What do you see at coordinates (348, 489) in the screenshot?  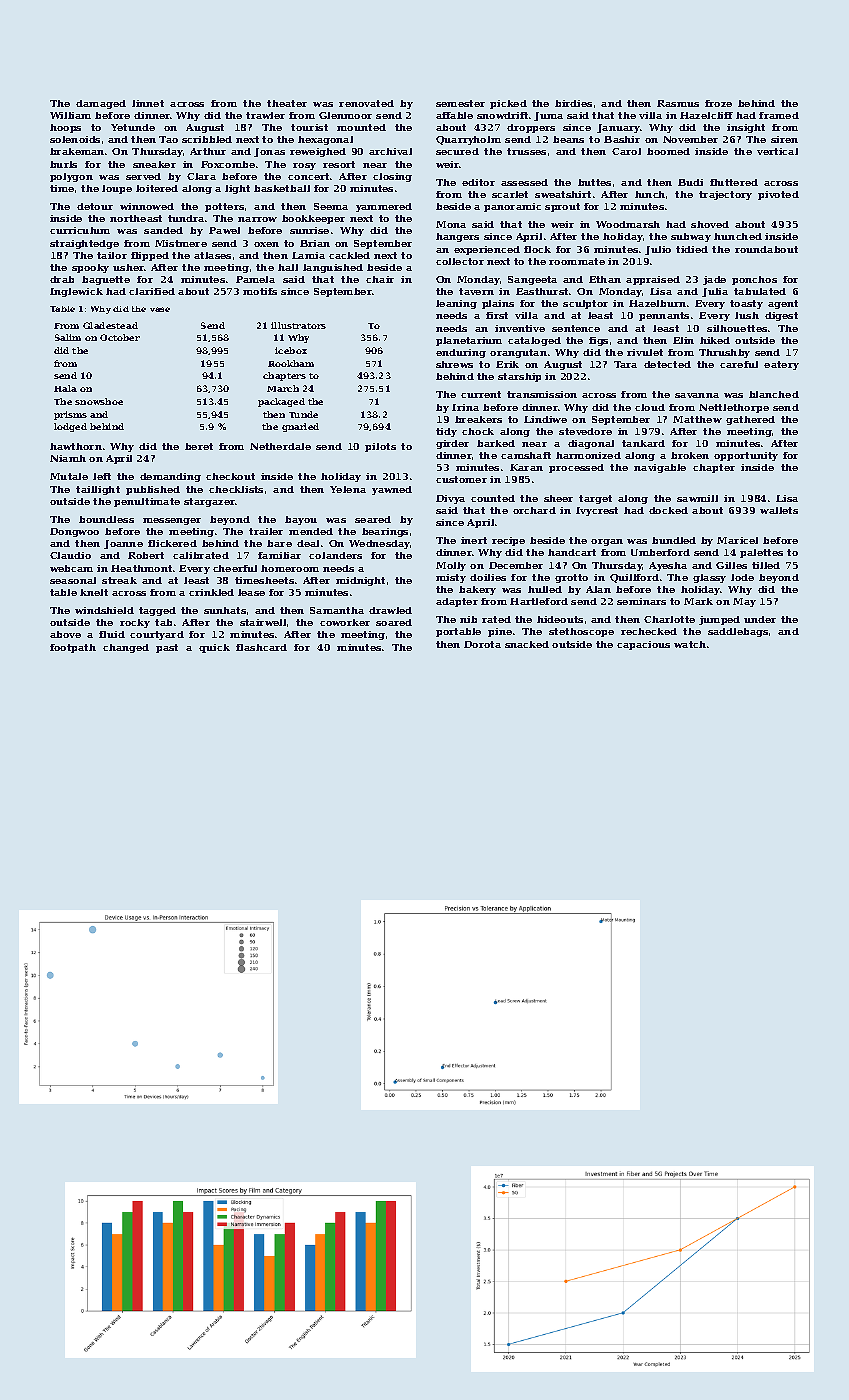 I see `Yelena` at bounding box center [348, 489].
